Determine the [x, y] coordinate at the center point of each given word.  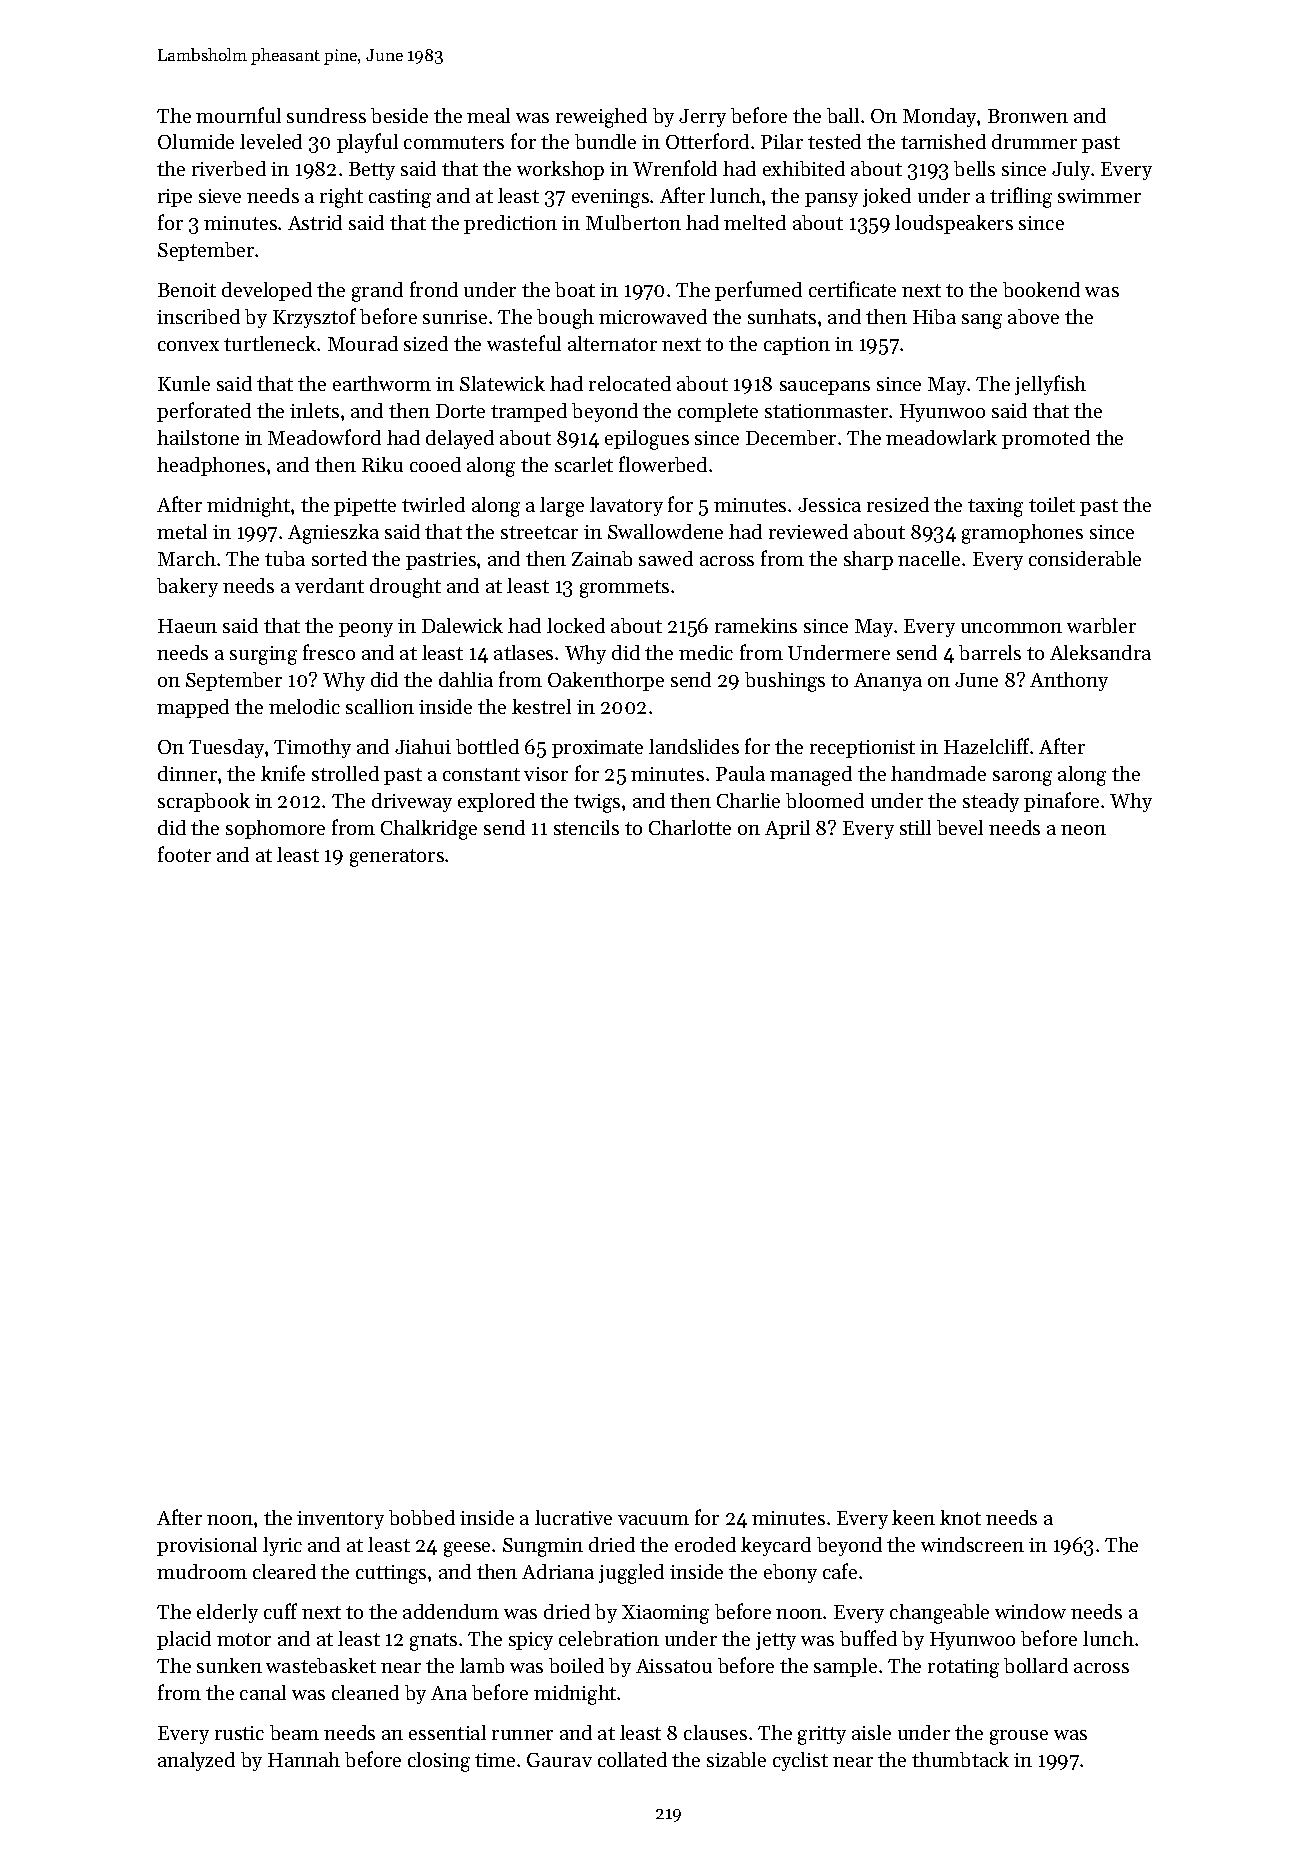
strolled [345, 773]
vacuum [653, 1520]
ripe [175, 198]
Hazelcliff [987, 746]
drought [405, 588]
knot [960, 1517]
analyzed [196, 1761]
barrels [990, 652]
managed [811, 776]
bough [565, 319]
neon [1083, 830]
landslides [694, 746]
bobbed [422, 1517]
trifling [1021, 197]
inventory [340, 1520]
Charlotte [690, 827]
